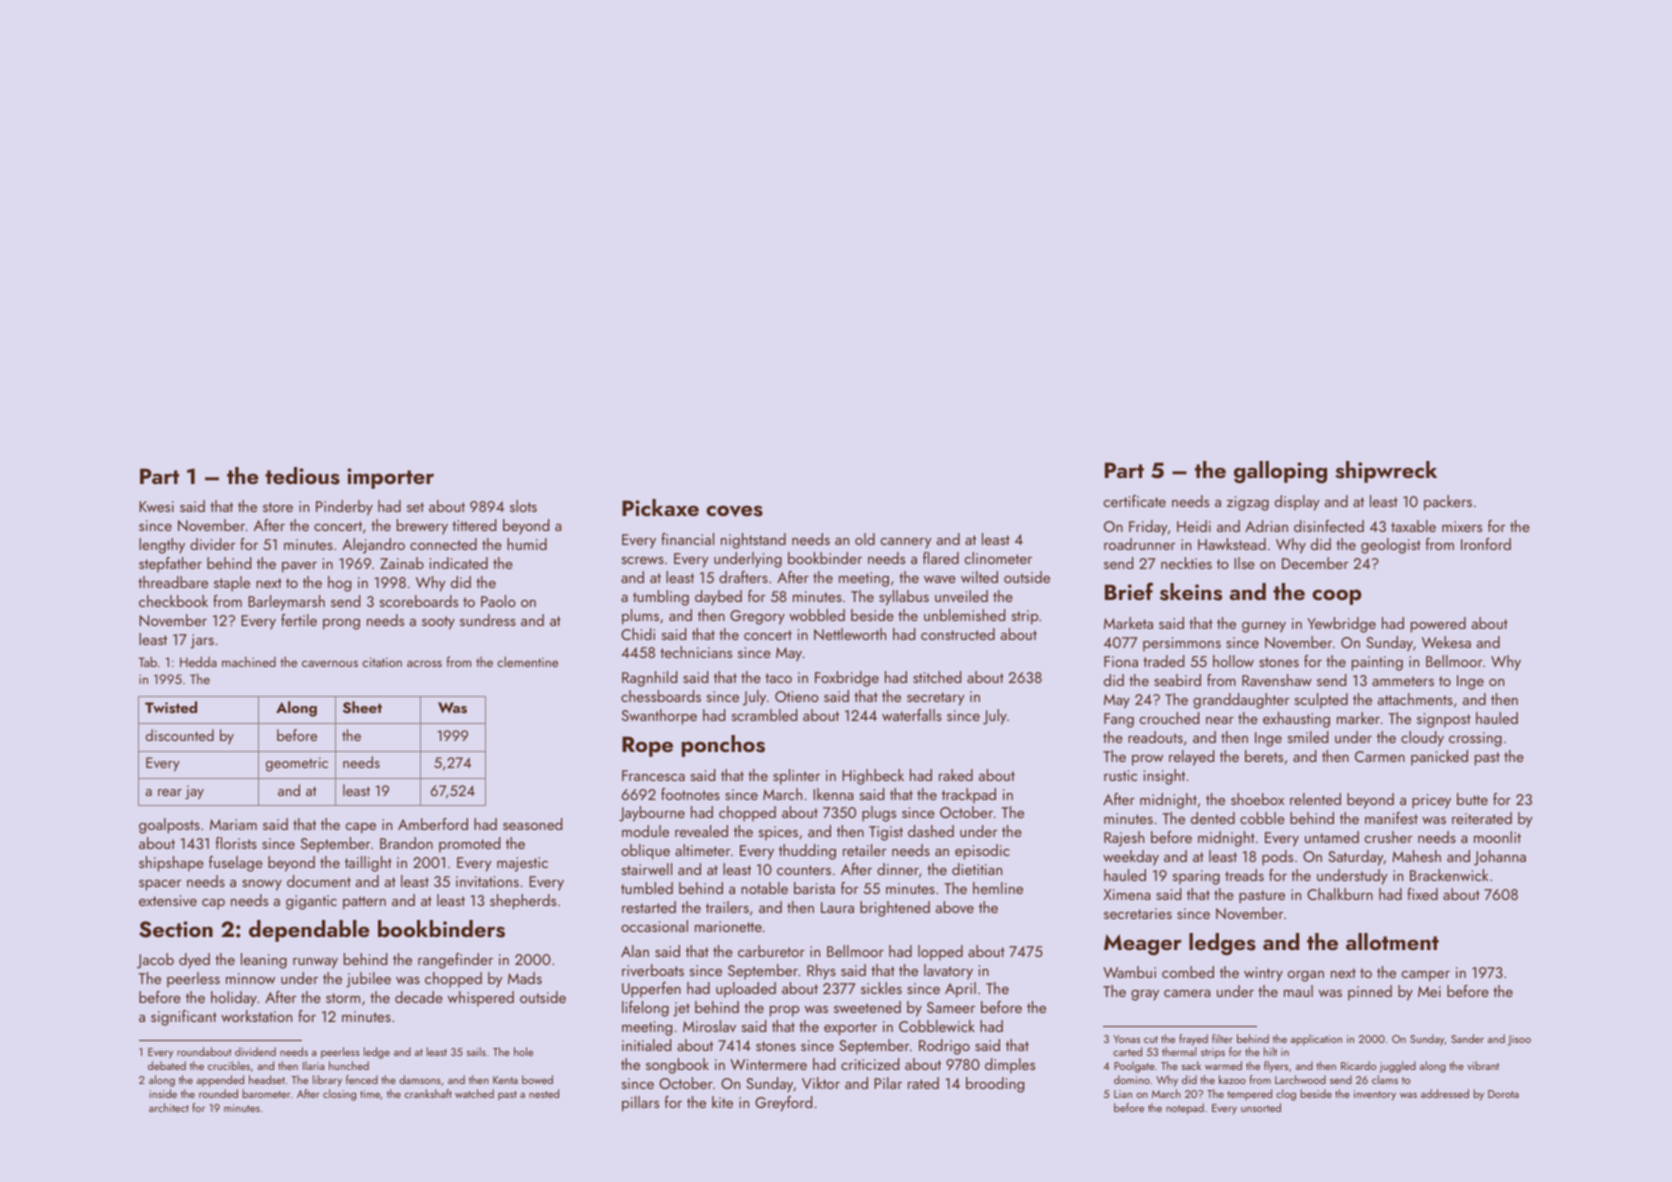  What do you see at coordinates (638, 634) in the image?
I see `Chidi` at bounding box center [638, 634].
